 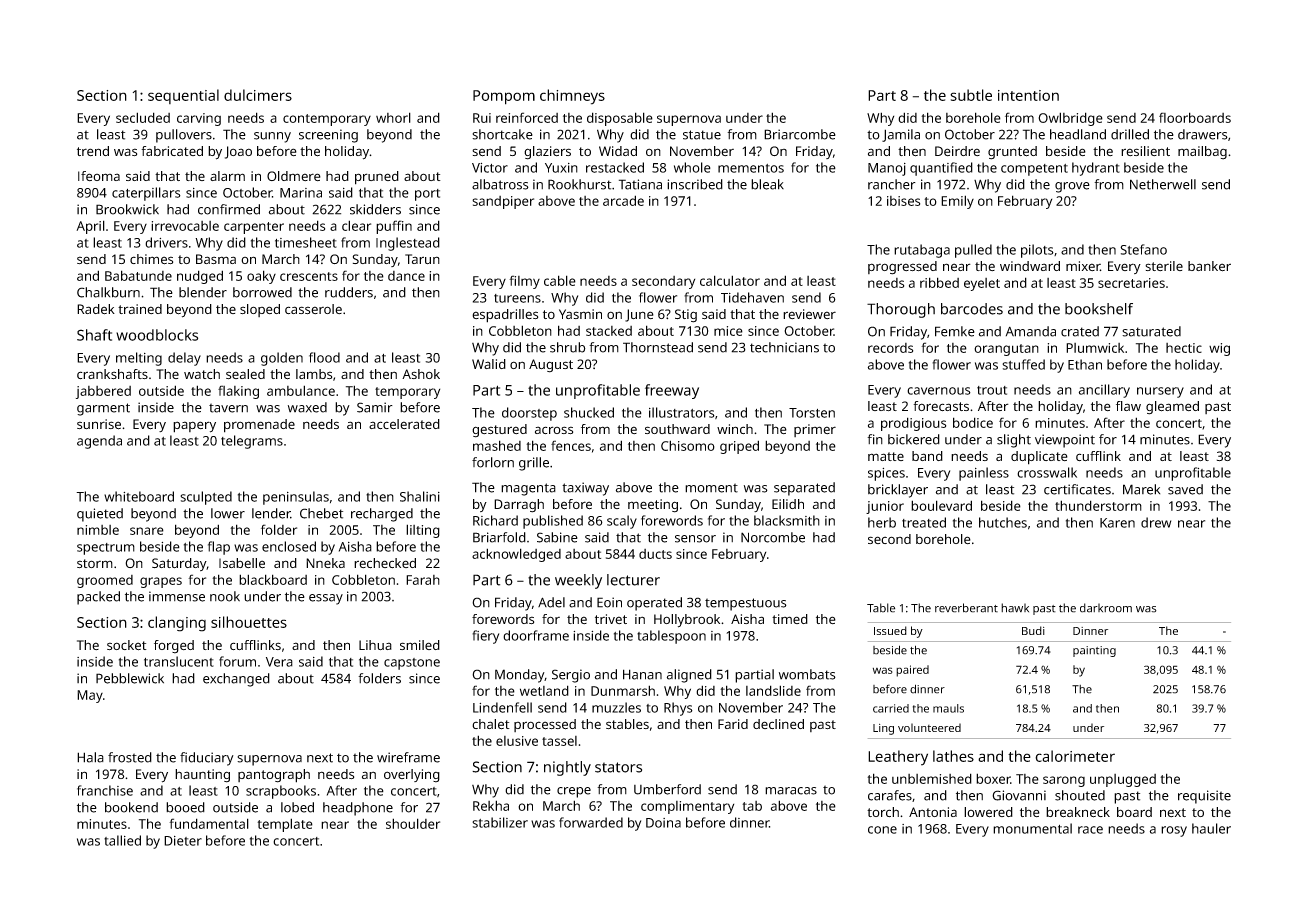 I want to click on fiery, so click(x=485, y=637).
